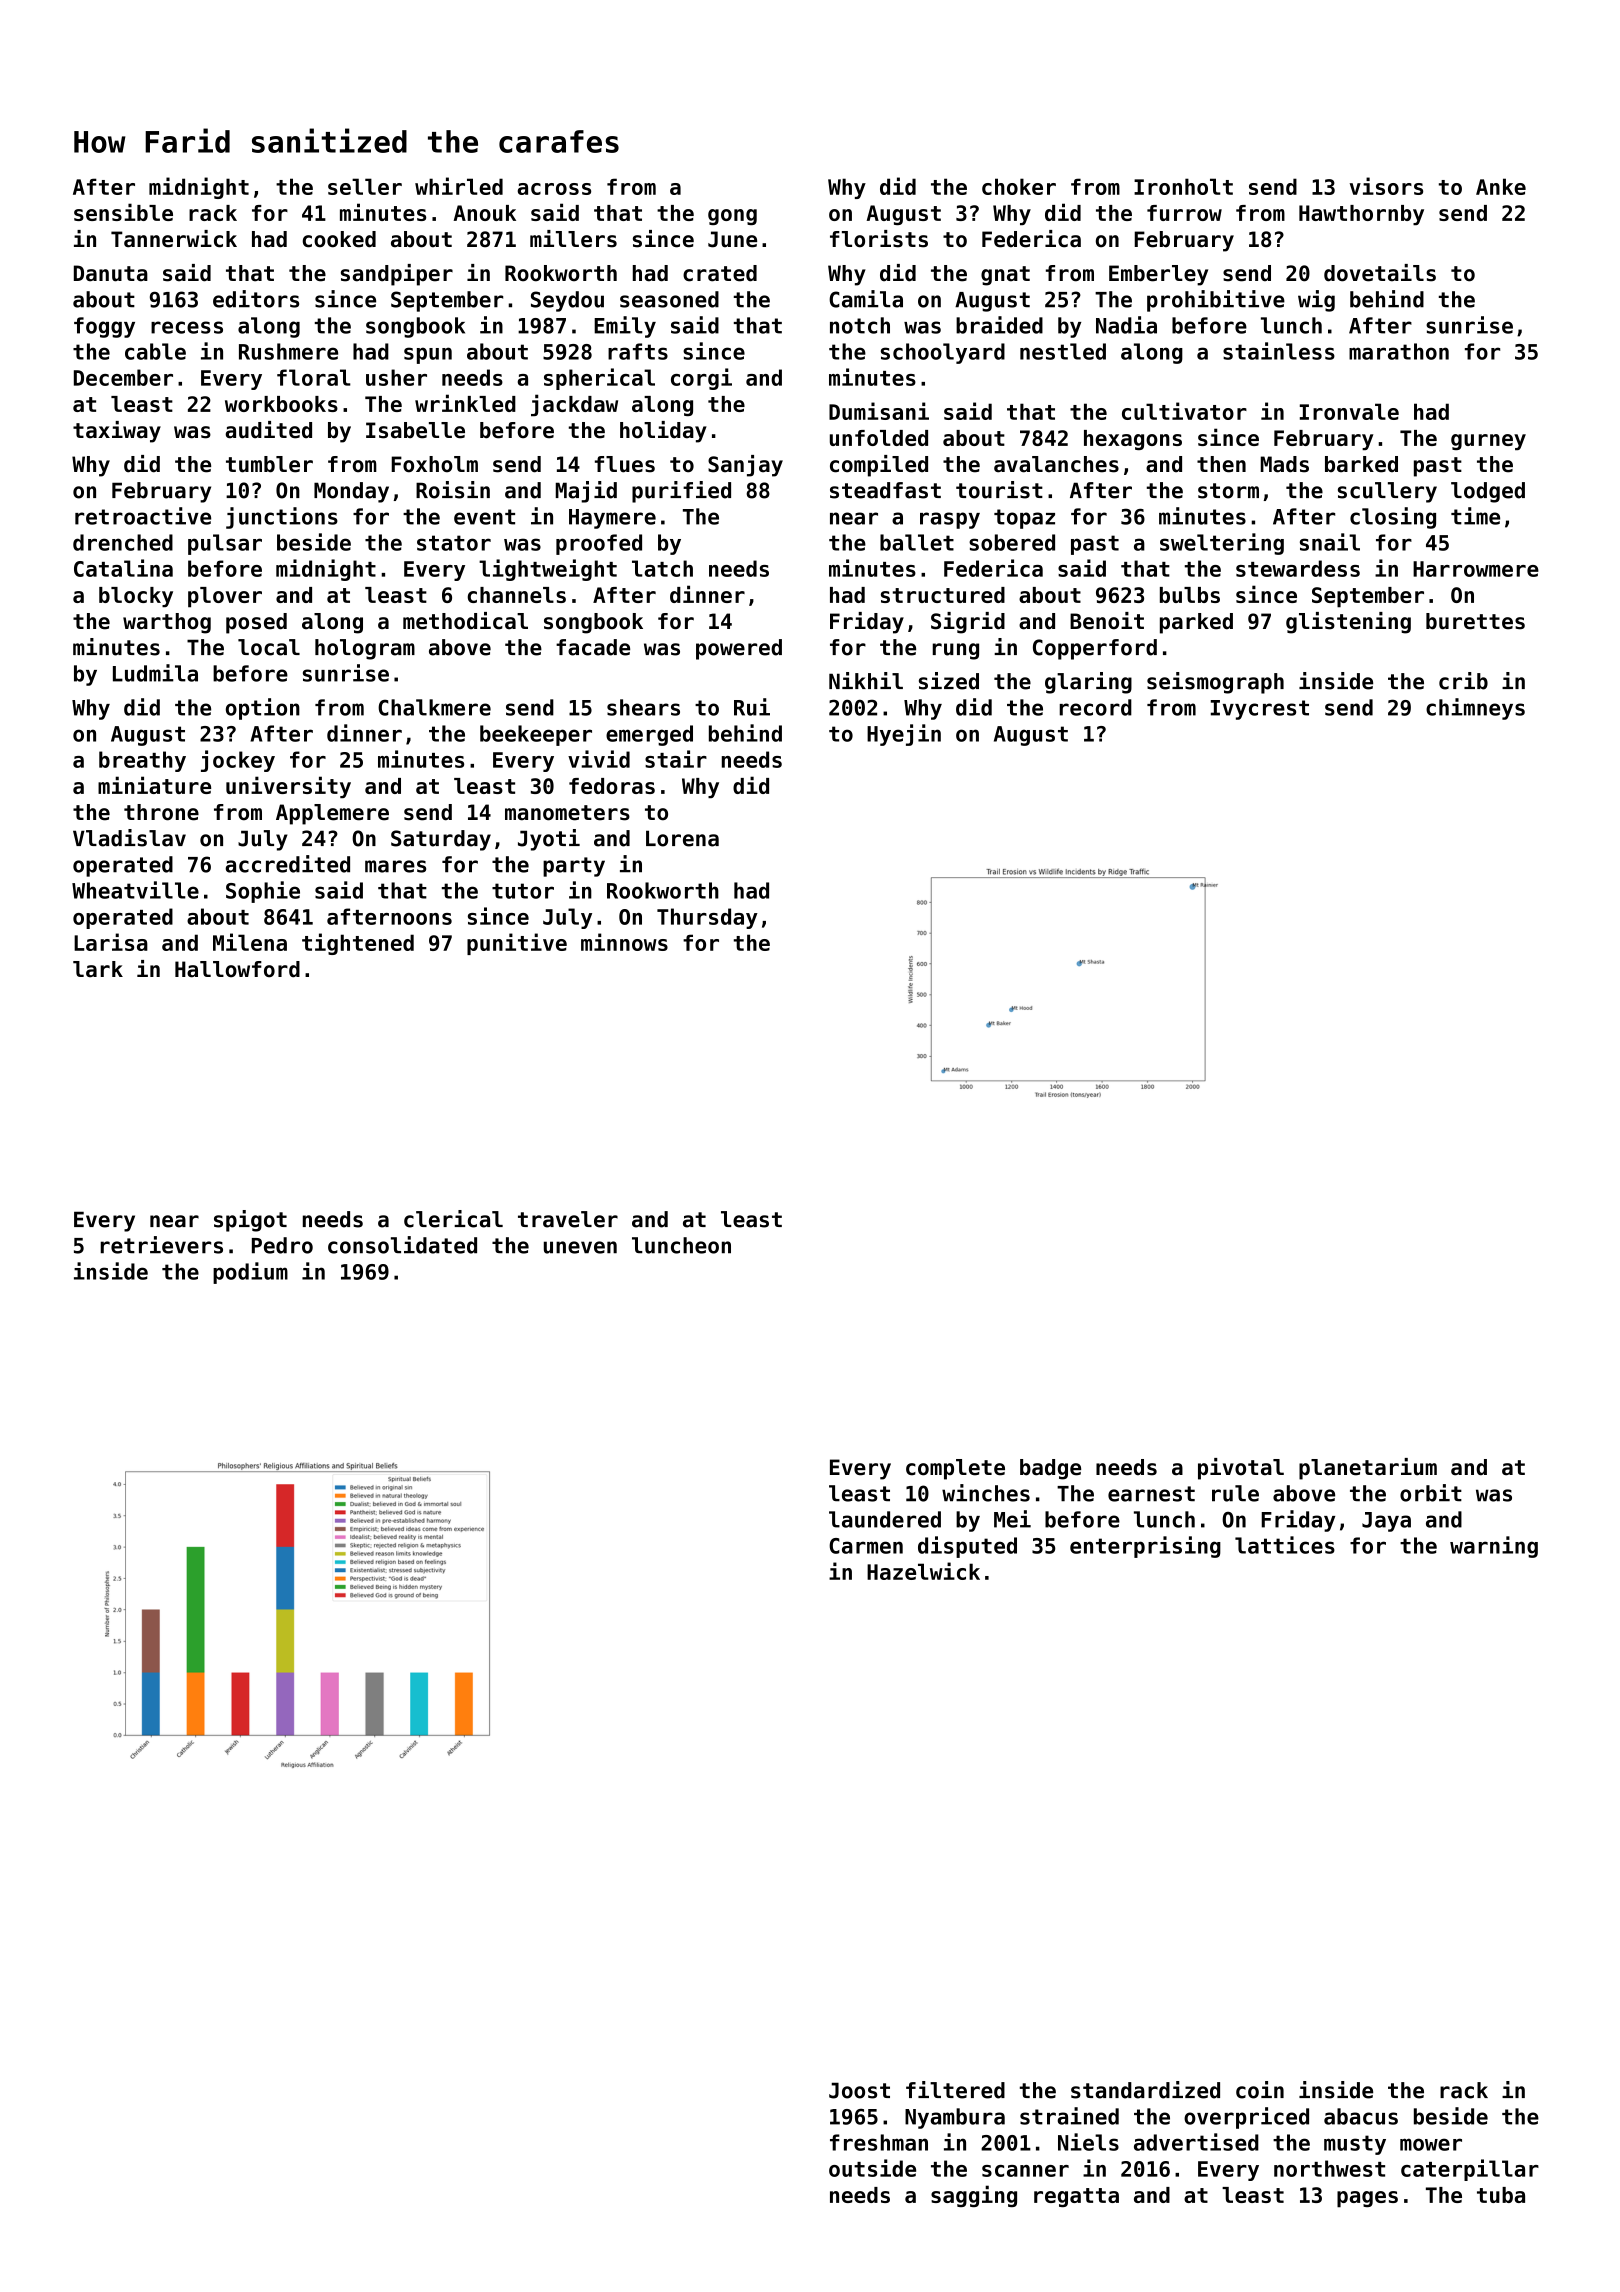  I want to click on party, so click(574, 867).
